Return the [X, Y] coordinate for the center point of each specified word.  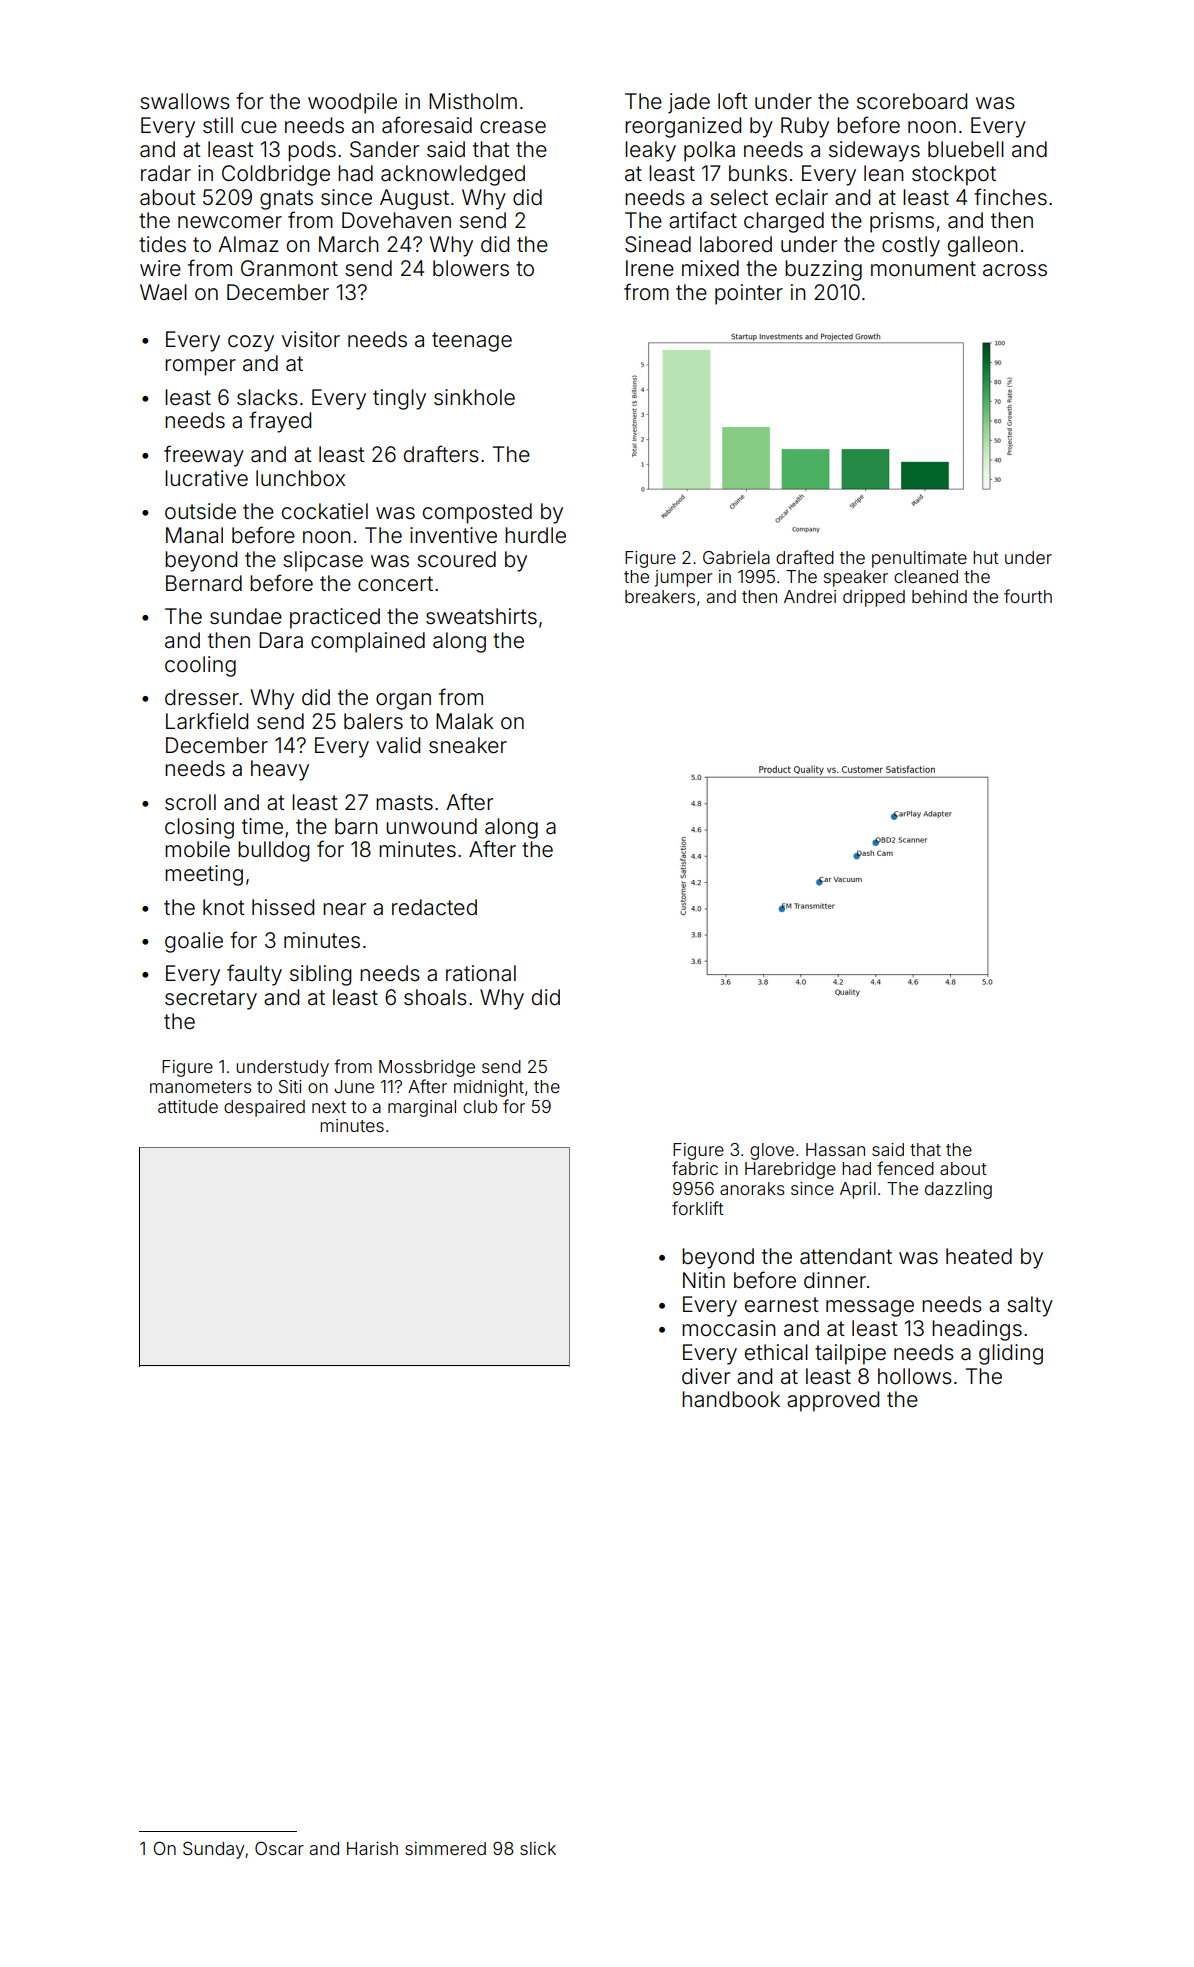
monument [923, 269]
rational [481, 973]
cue [259, 127]
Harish [372, 1848]
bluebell [966, 149]
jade [689, 103]
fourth [1028, 596]
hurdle [535, 535]
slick [538, 1848]
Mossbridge [427, 1068]
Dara [281, 640]
